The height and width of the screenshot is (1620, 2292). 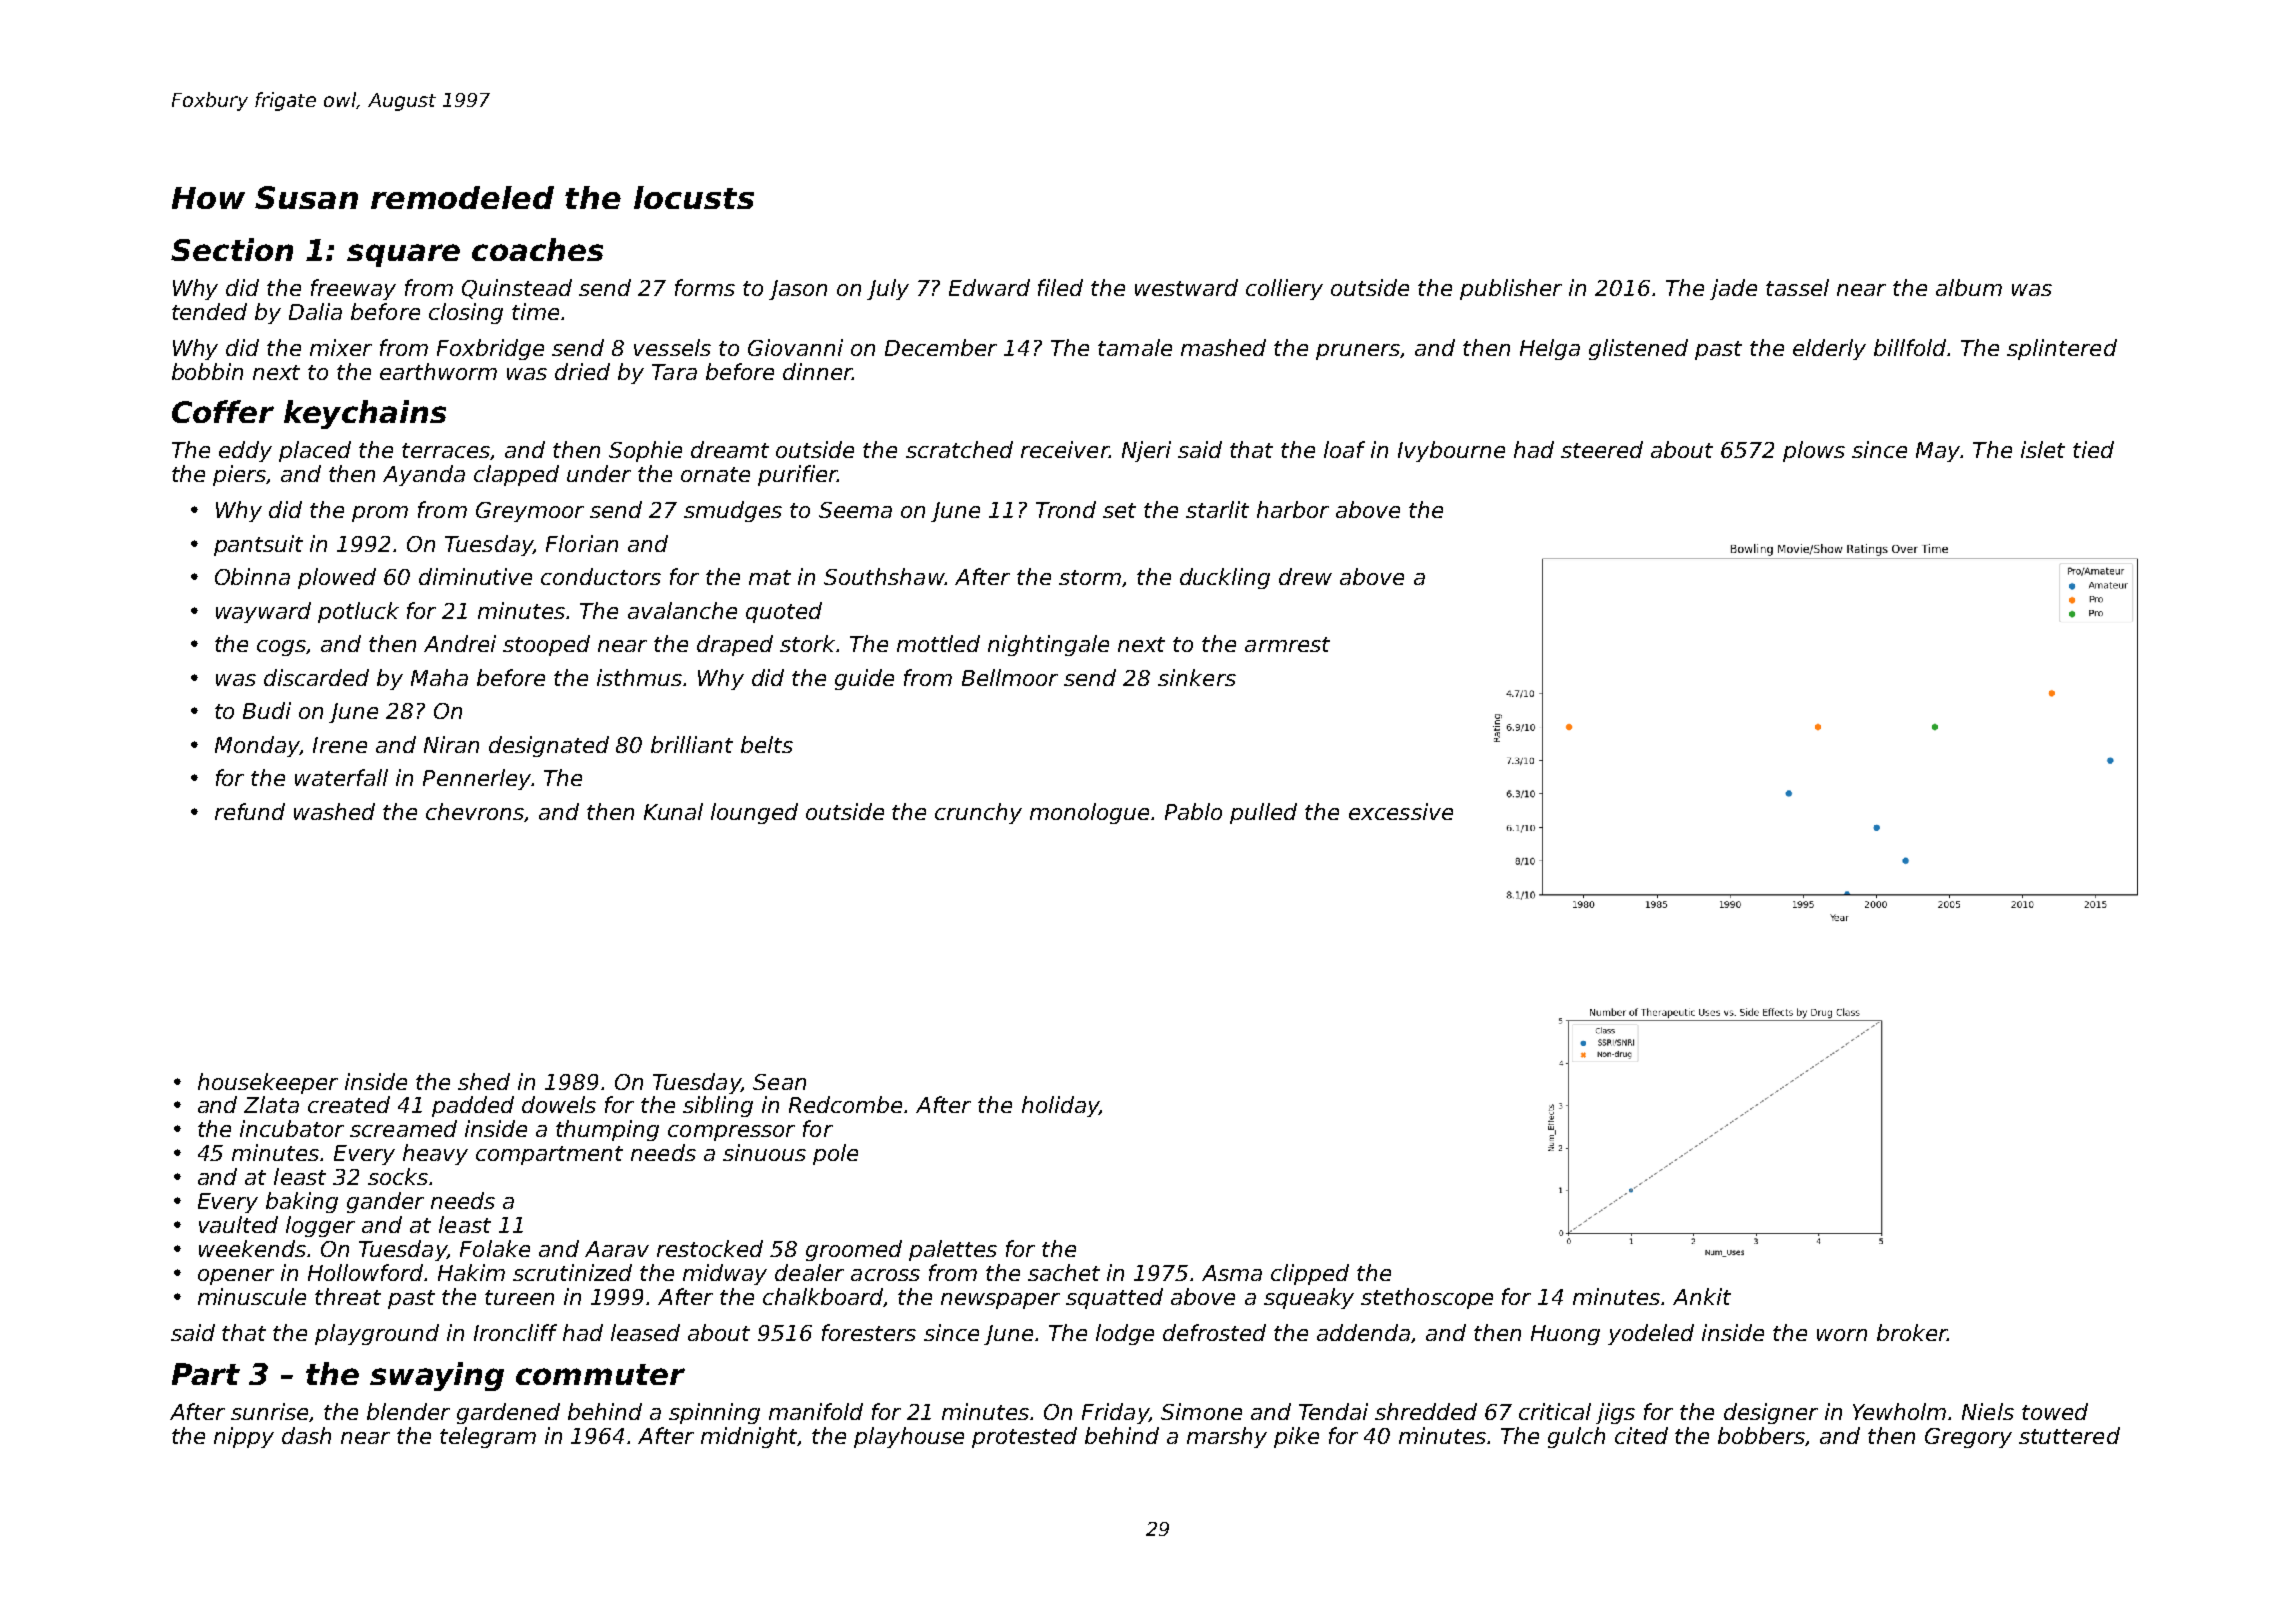 What do you see at coordinates (909, 1437) in the screenshot?
I see `playhouse` at bounding box center [909, 1437].
